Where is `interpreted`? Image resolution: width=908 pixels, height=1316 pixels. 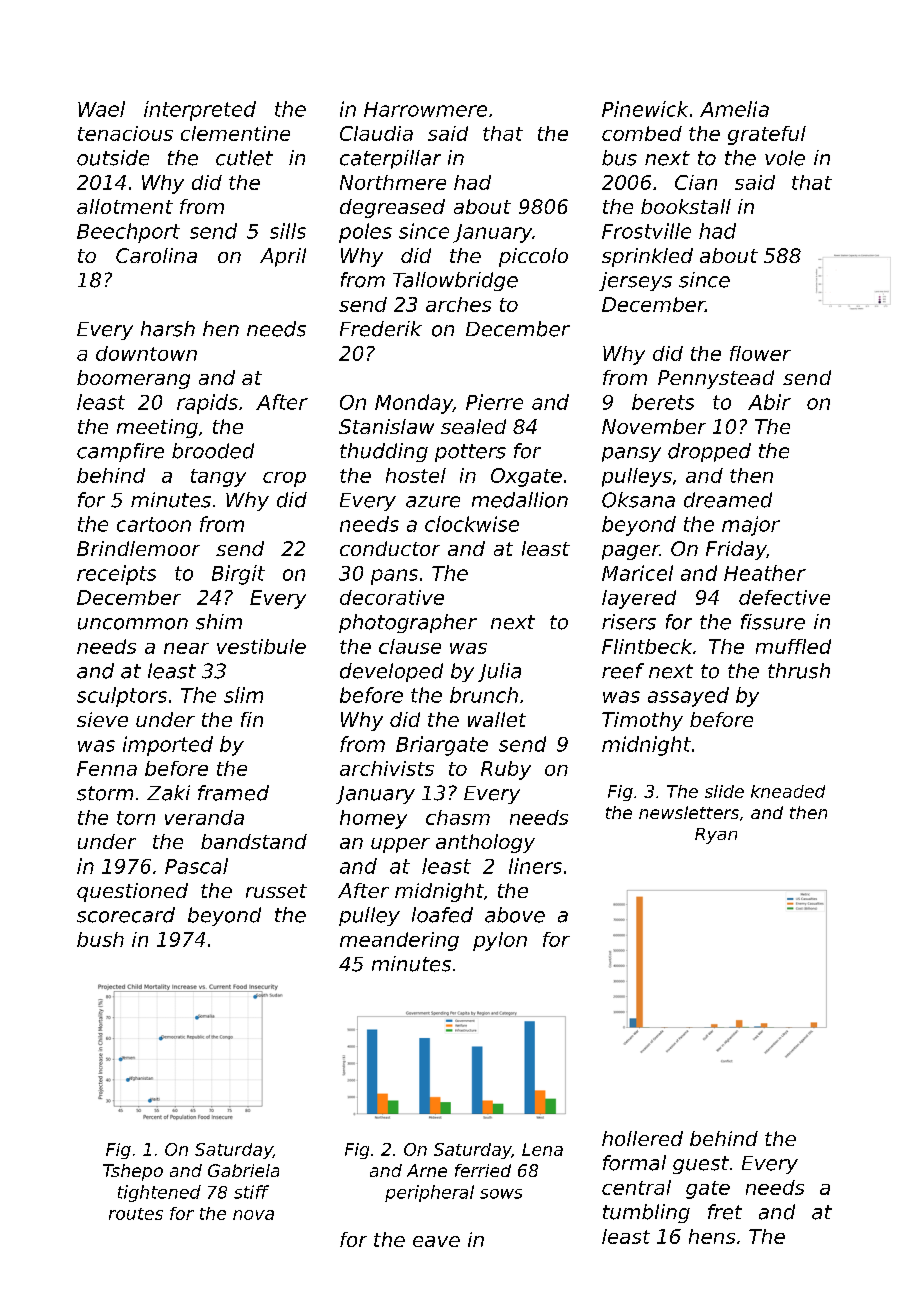
interpreted is located at coordinates (200, 111).
